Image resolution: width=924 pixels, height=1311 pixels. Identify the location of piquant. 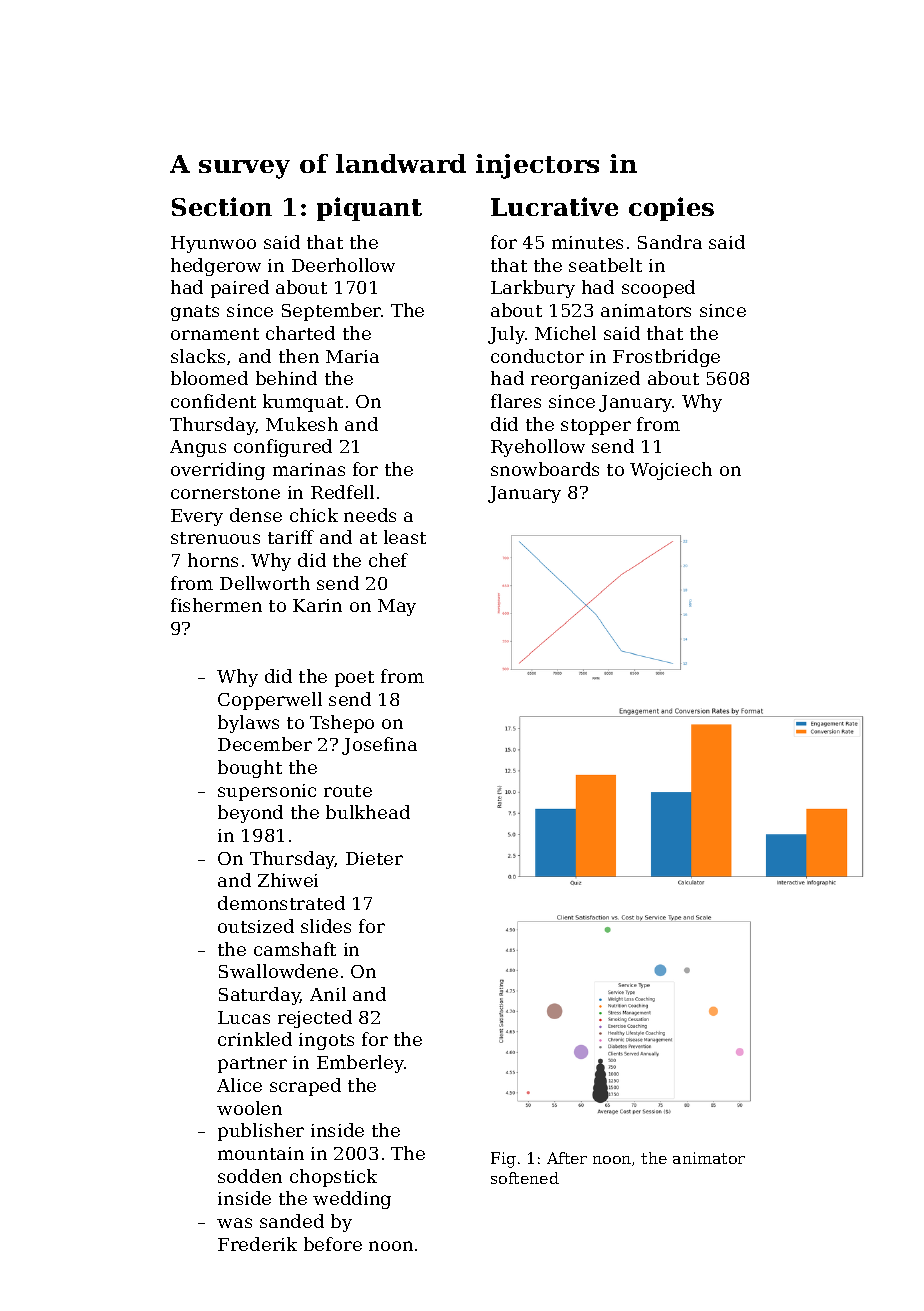
(369, 209).
